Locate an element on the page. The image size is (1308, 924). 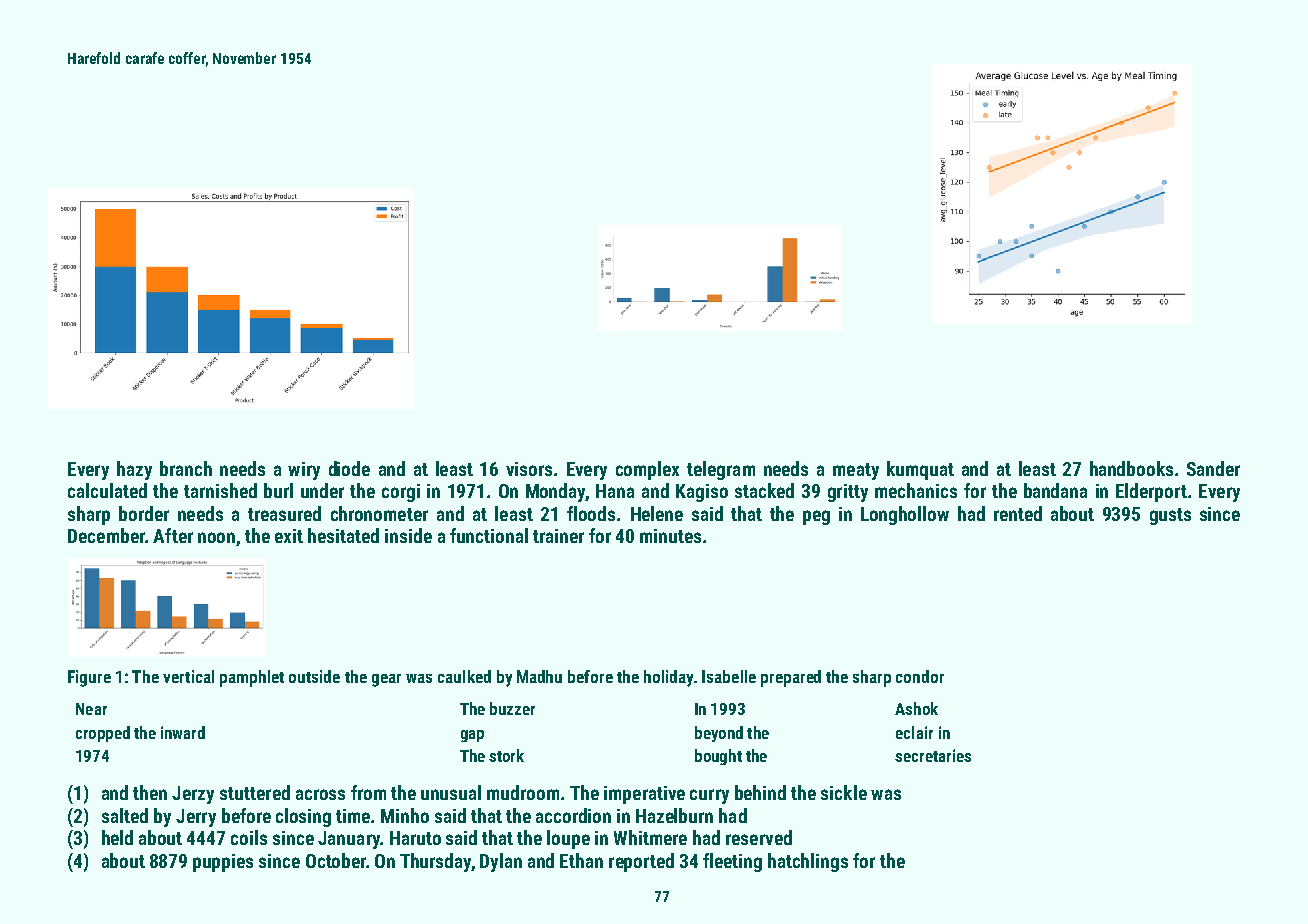
condor is located at coordinates (920, 676).
